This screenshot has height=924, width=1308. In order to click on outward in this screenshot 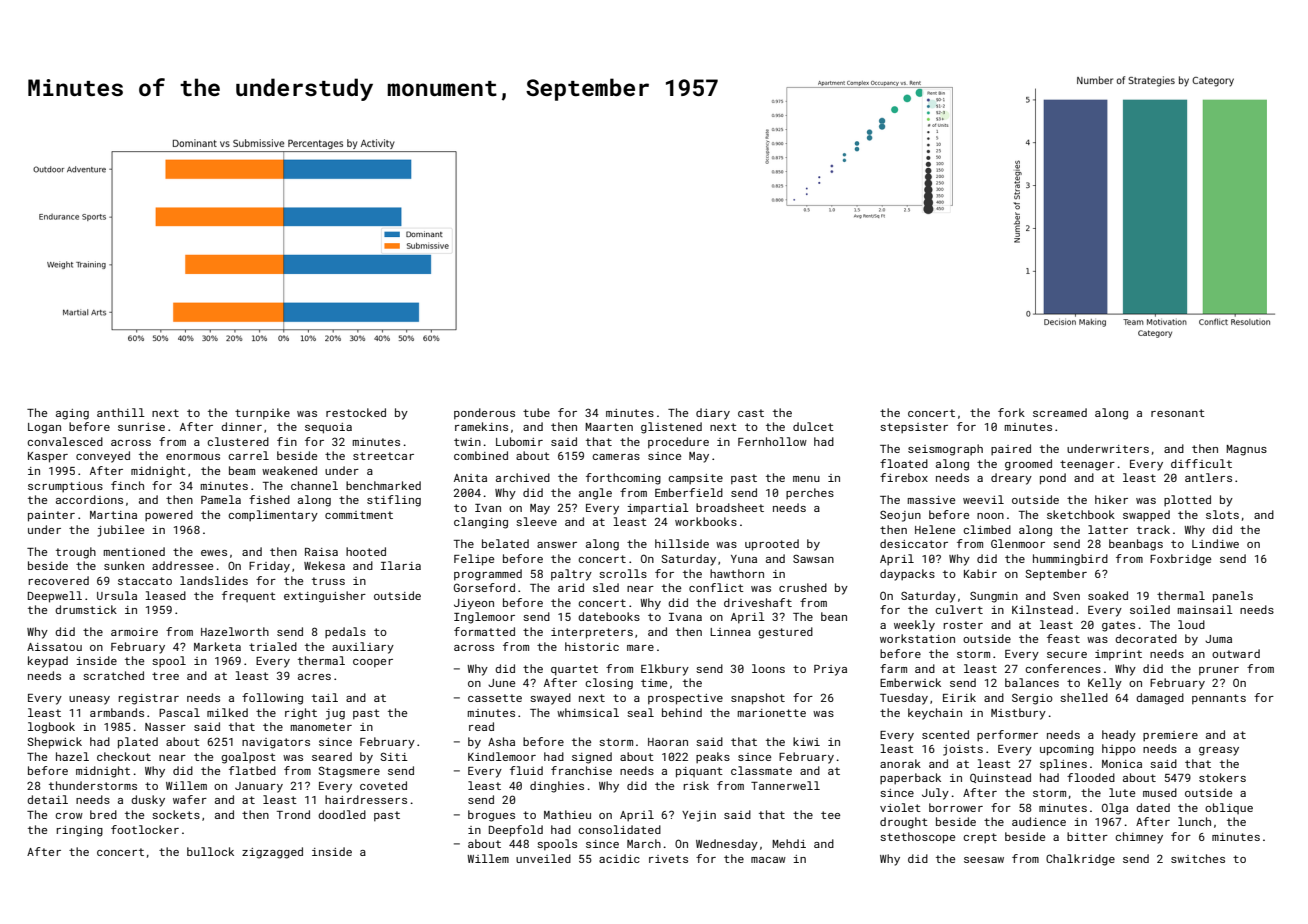, I will do `click(1236, 653)`.
